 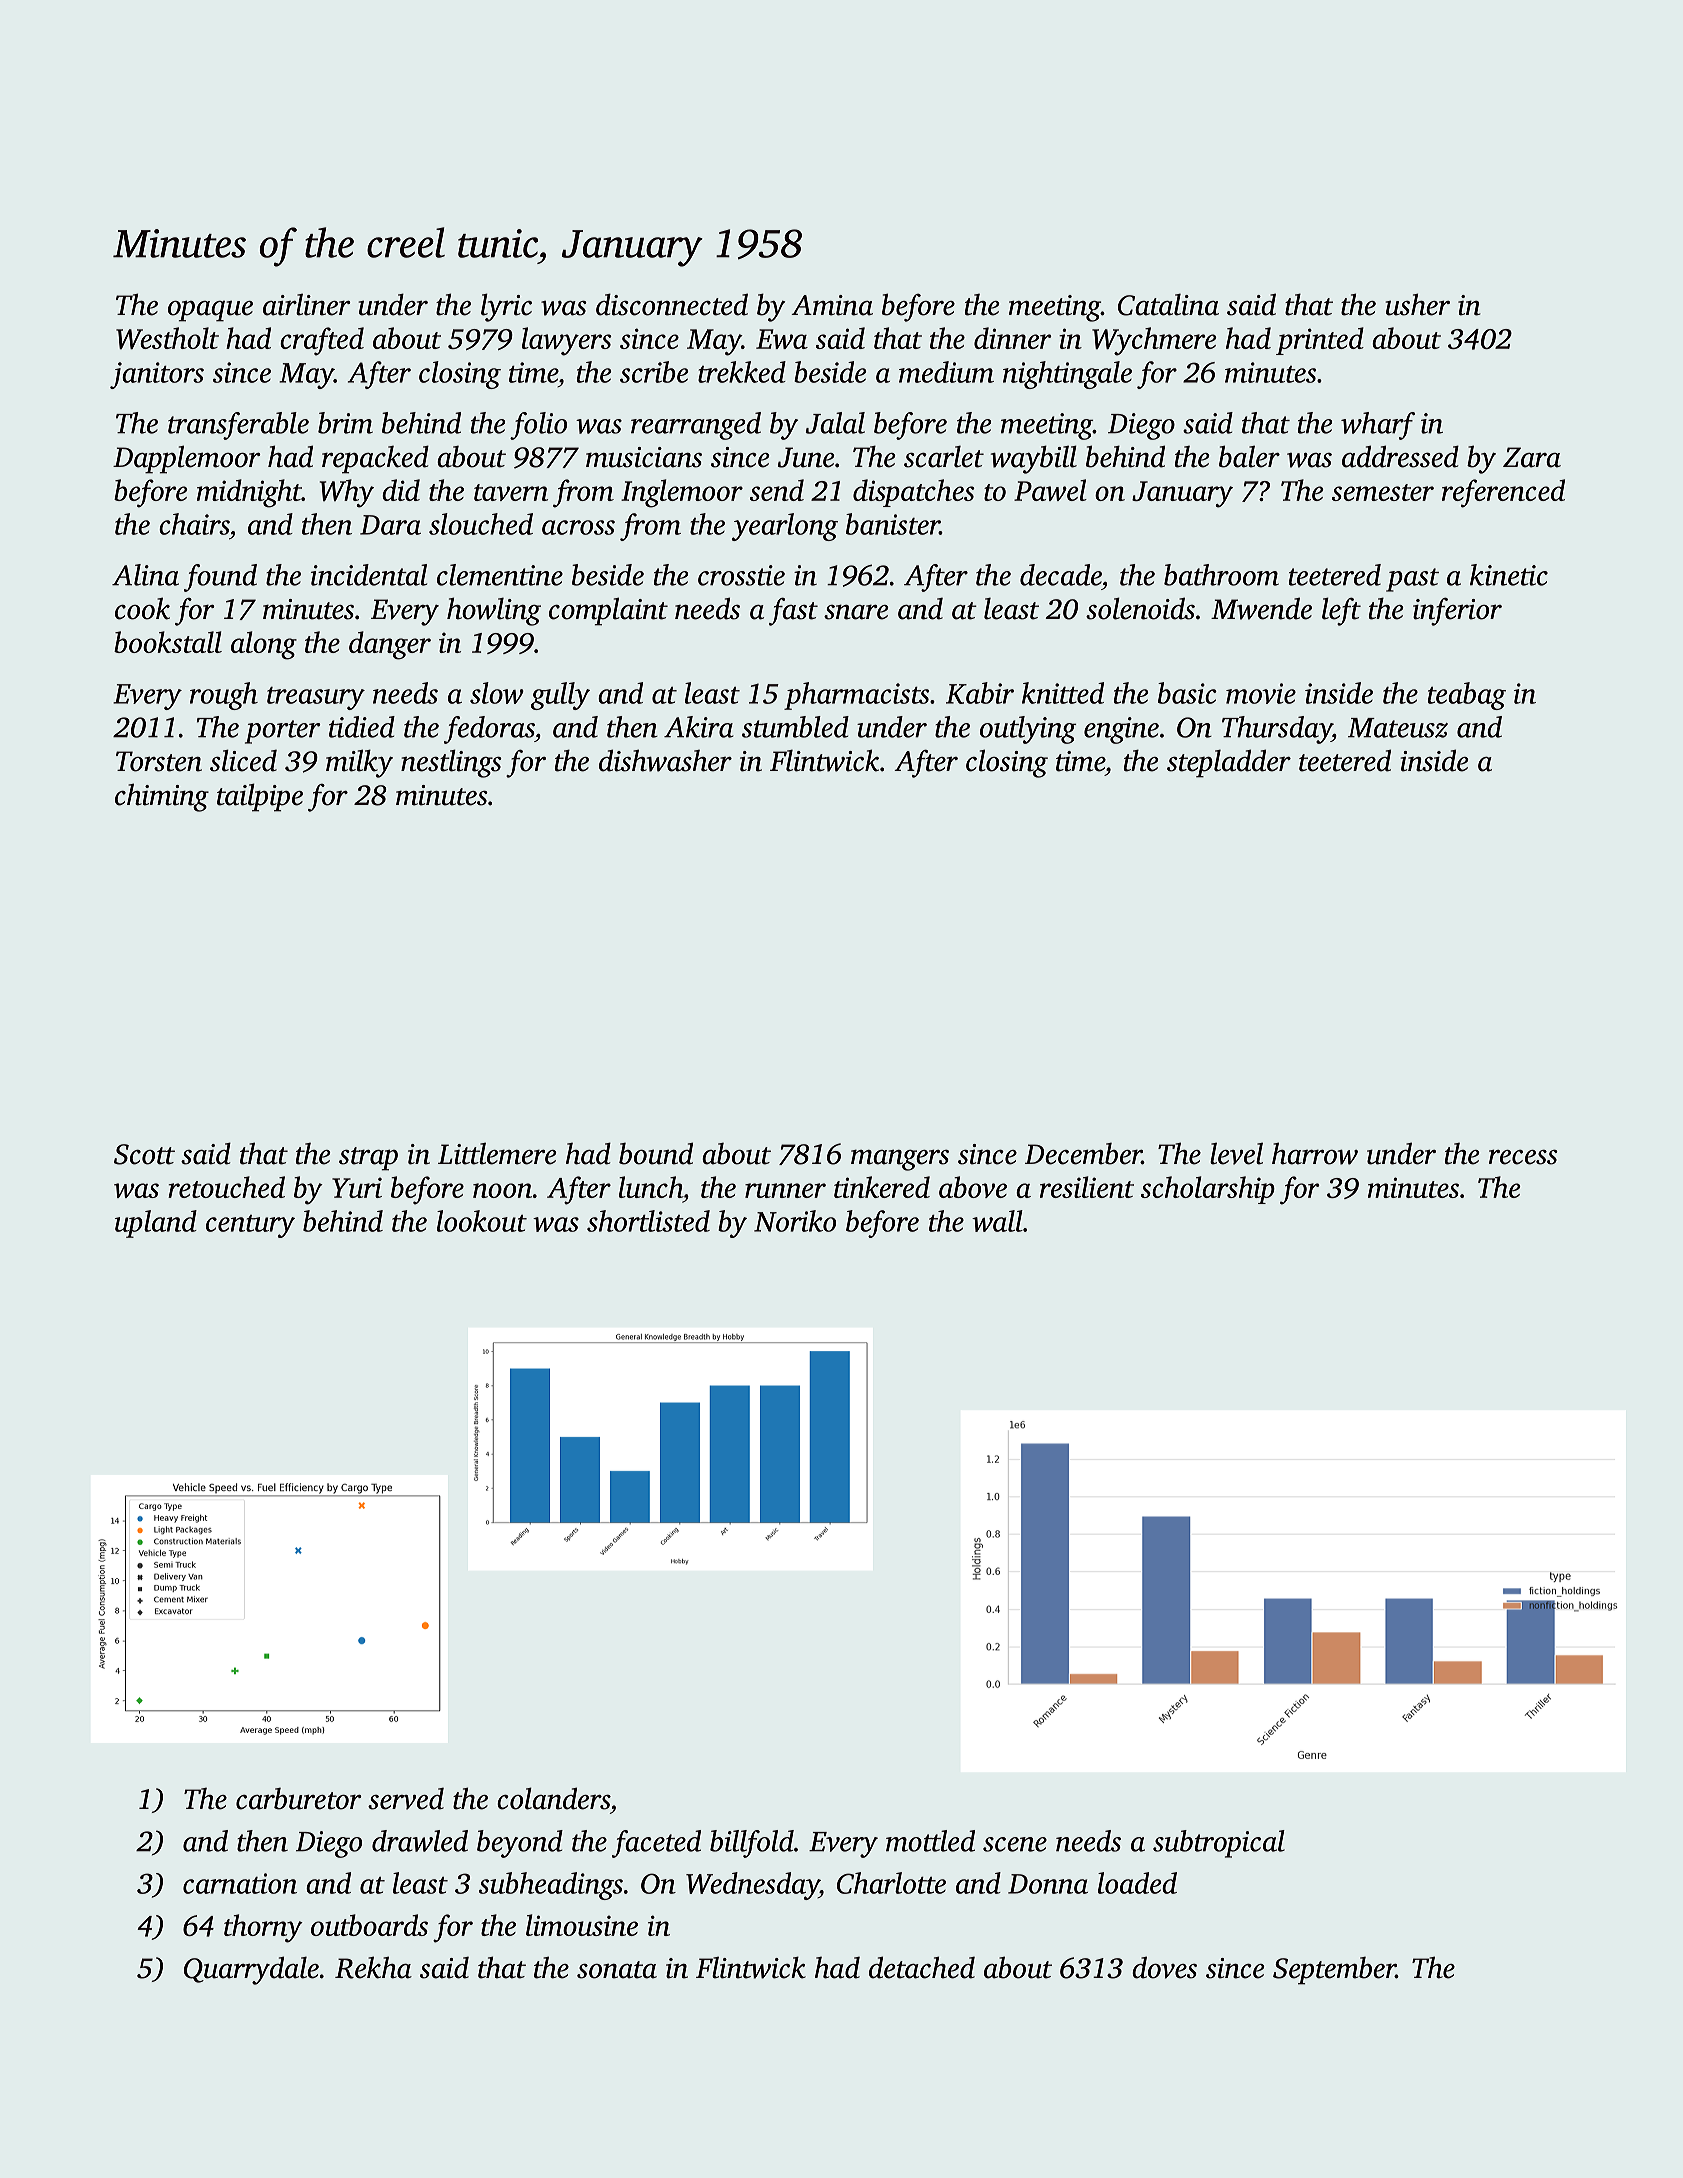 What do you see at coordinates (1398, 728) in the screenshot?
I see `Mateusz` at bounding box center [1398, 728].
